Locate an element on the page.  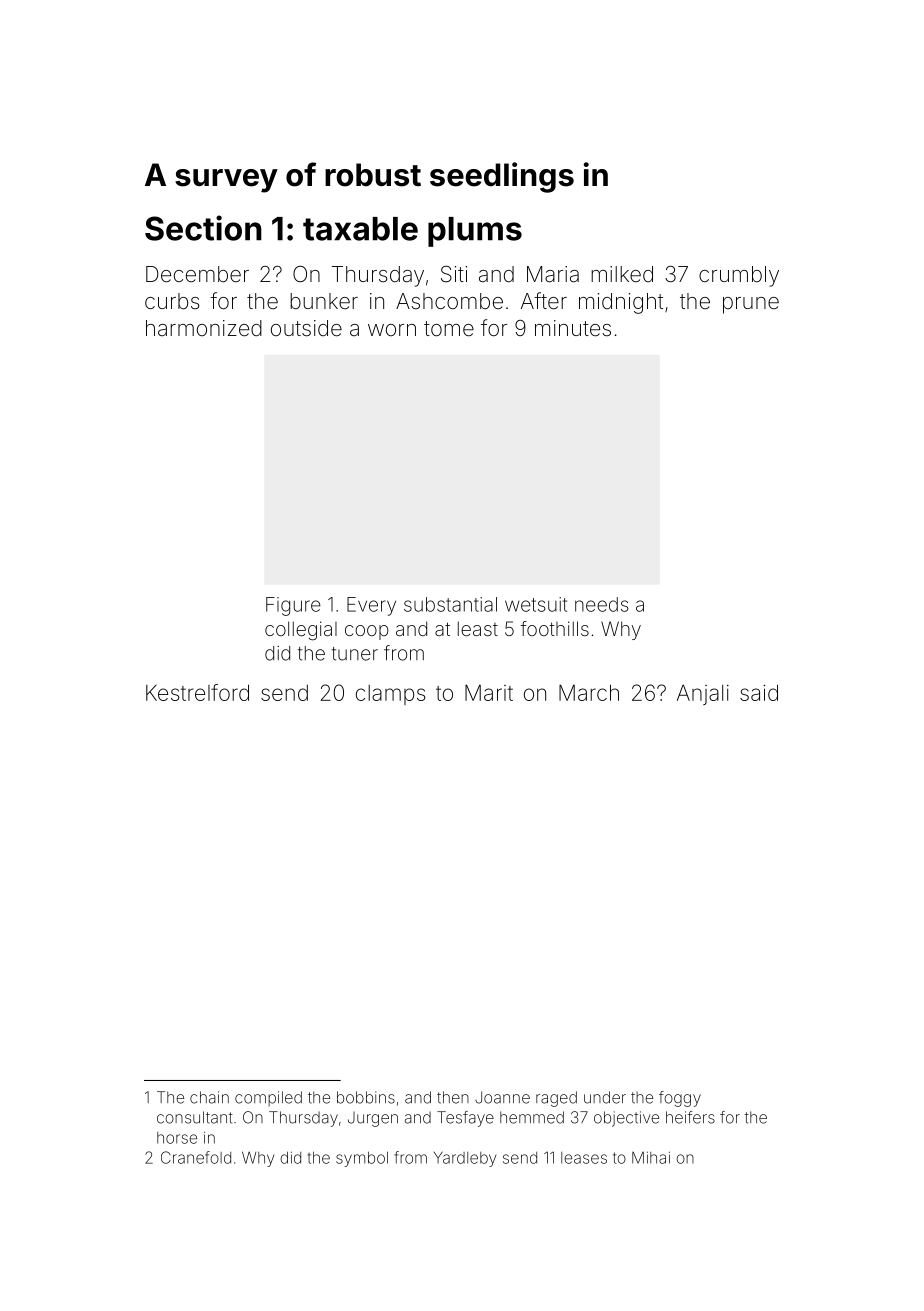
chain is located at coordinates (209, 1097).
